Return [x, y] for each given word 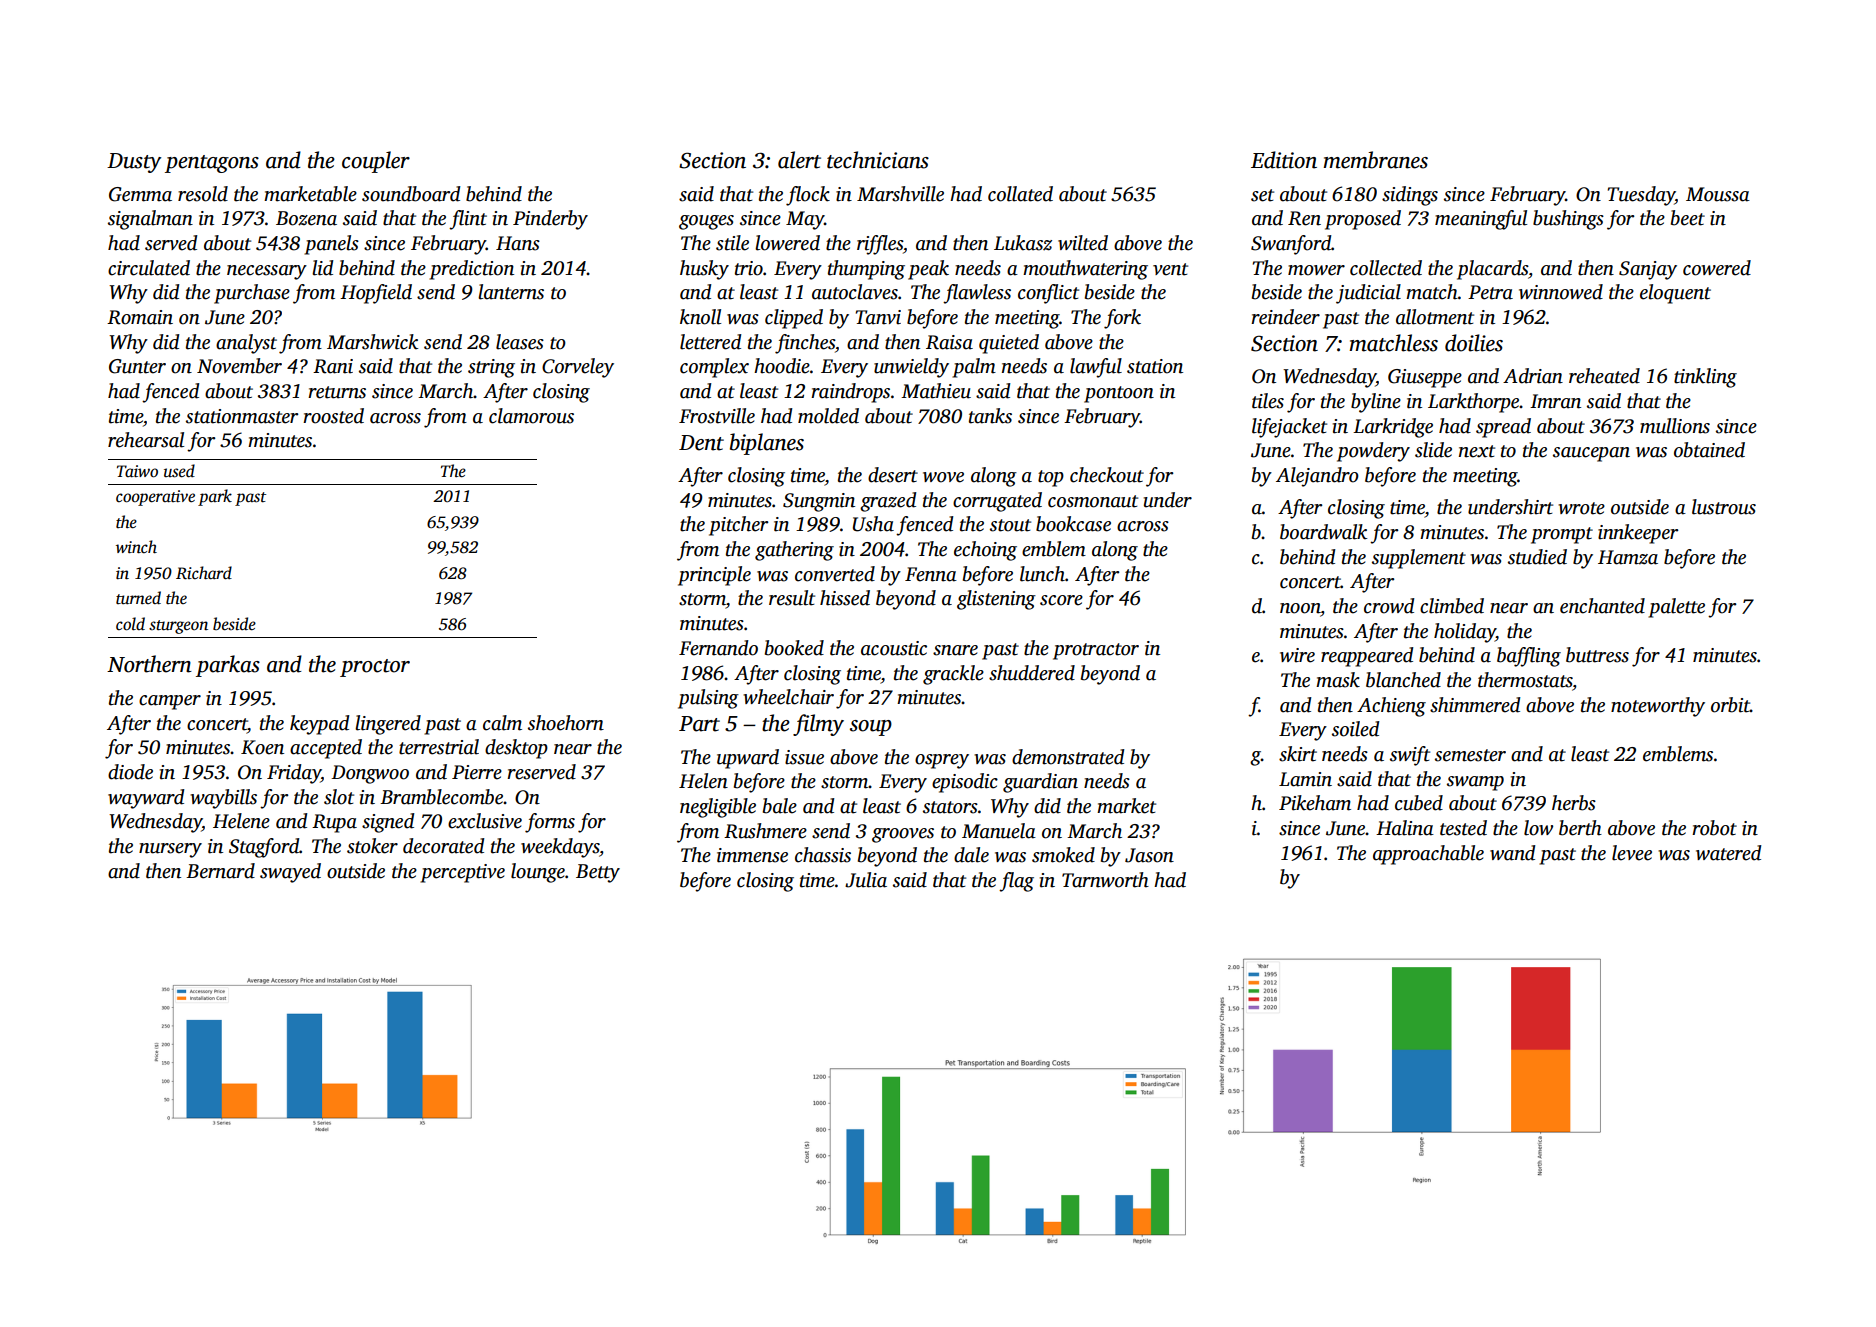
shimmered [1475, 705]
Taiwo [137, 471]
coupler [376, 162]
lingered [388, 725]
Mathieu [936, 391]
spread [1503, 428]
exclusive [485, 821]
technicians [878, 160]
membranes [1376, 160]
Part [699, 724]
